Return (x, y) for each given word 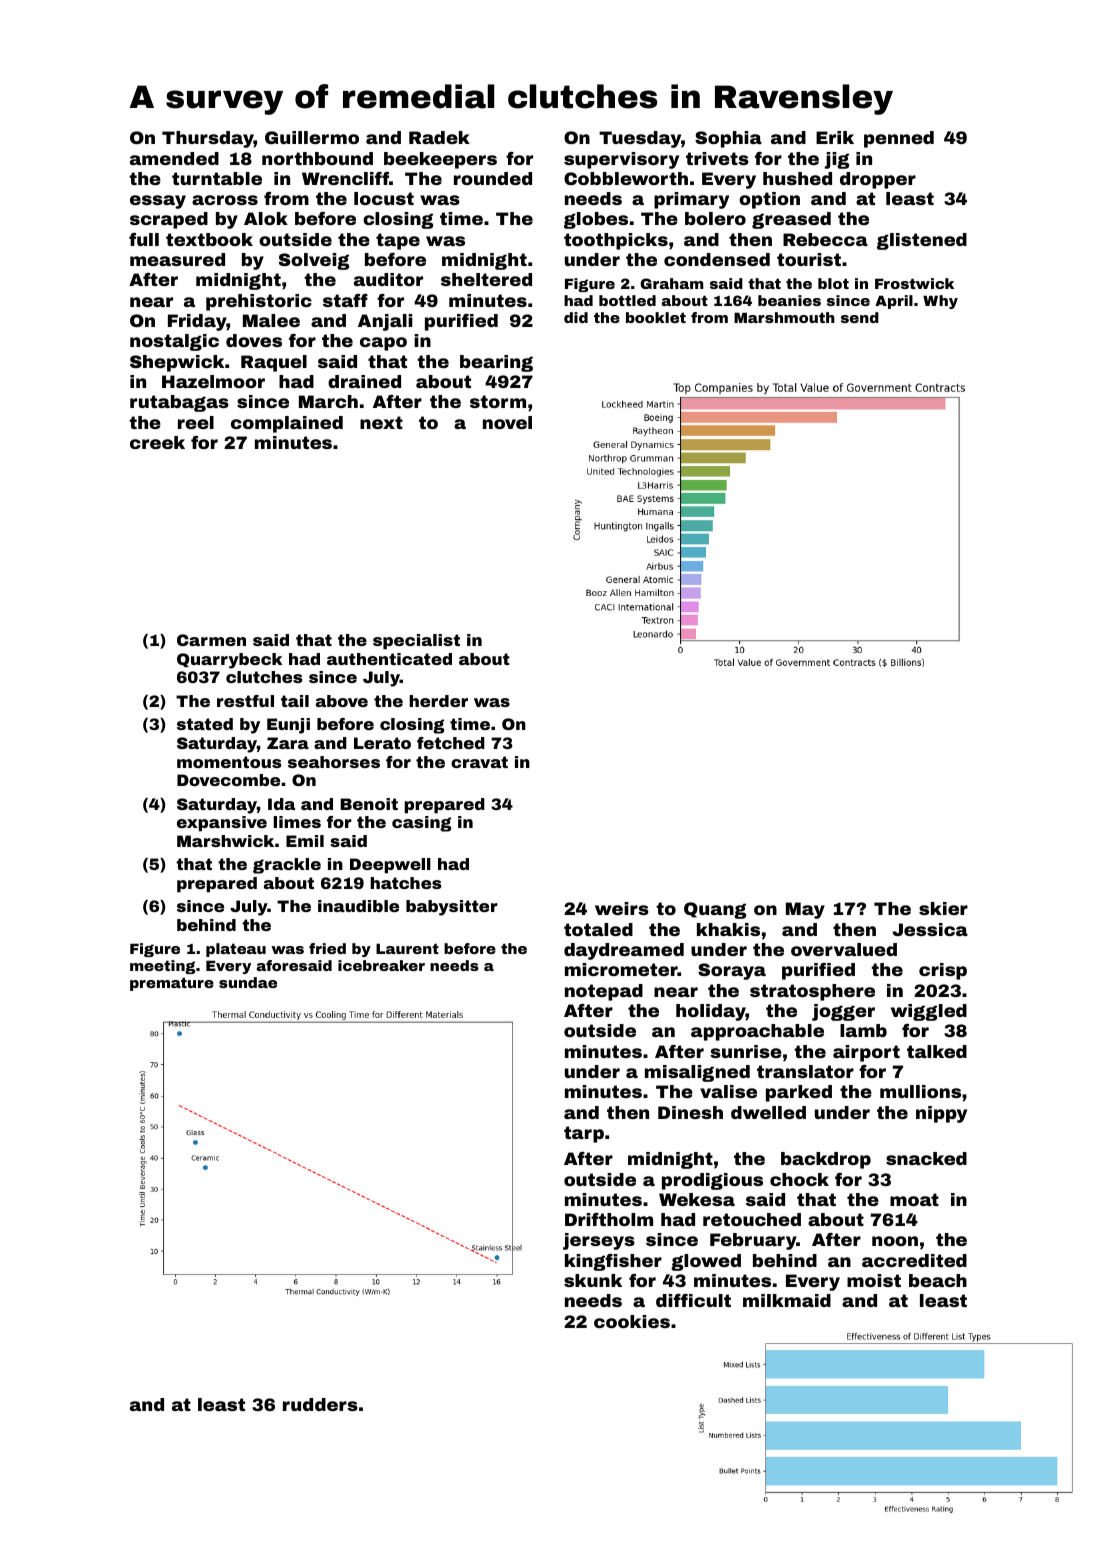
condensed (717, 259)
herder (438, 701)
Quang (715, 910)
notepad (604, 992)
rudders (320, 1404)
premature (172, 984)
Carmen (211, 640)
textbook (209, 239)
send (860, 317)
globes (596, 220)
